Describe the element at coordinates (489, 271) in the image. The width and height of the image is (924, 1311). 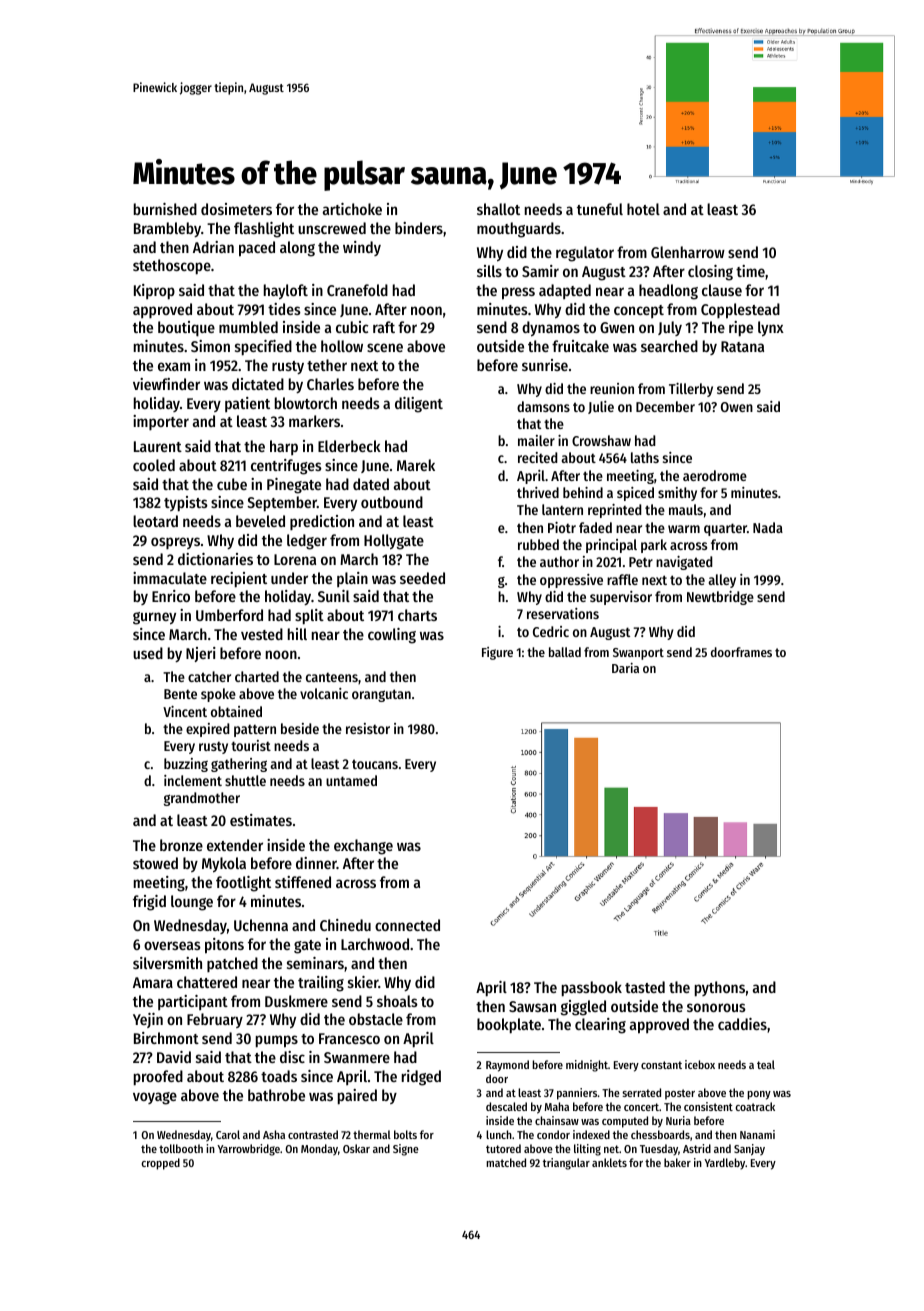
I see `sills` at that location.
